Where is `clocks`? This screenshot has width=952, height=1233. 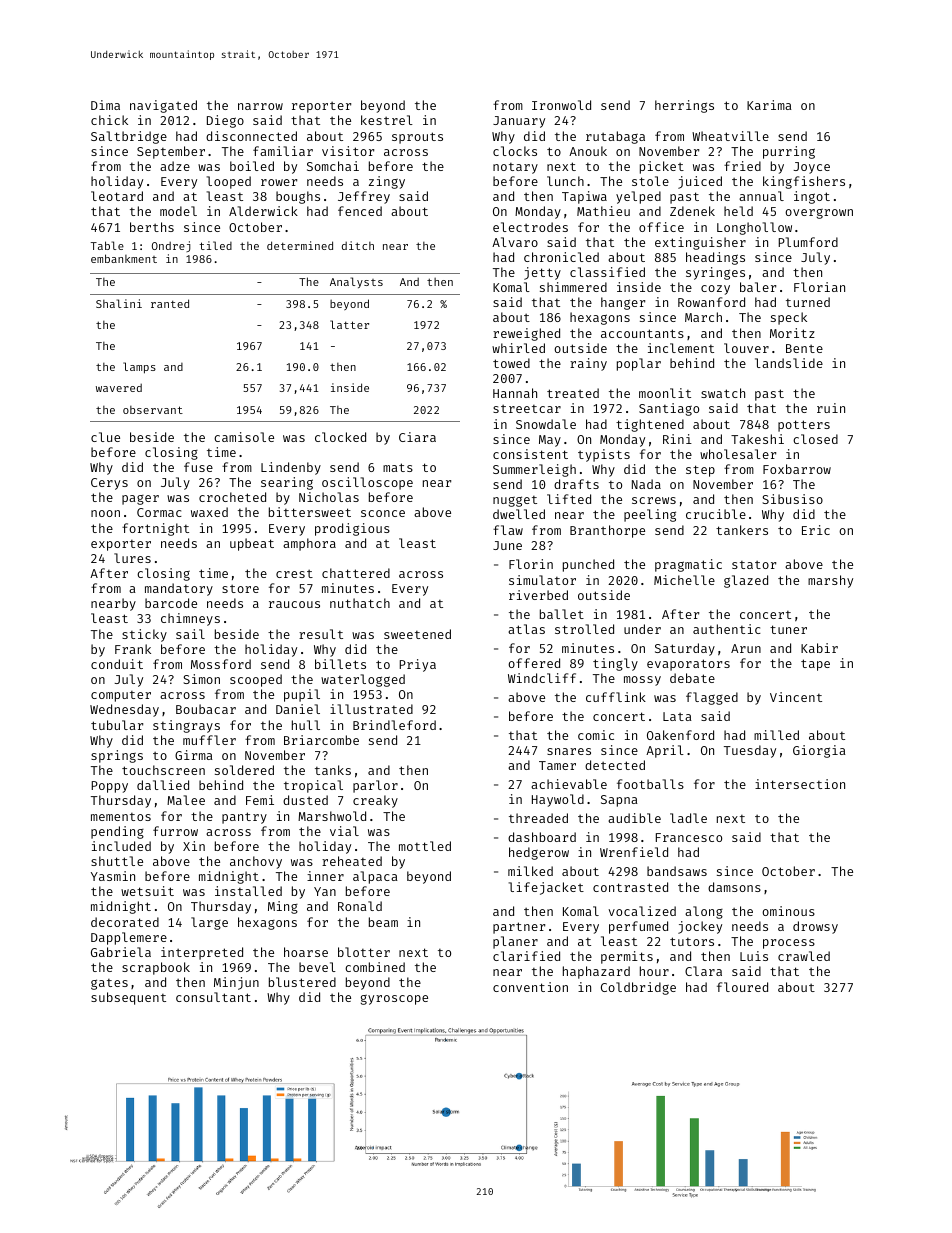
clocks is located at coordinates (515, 151).
